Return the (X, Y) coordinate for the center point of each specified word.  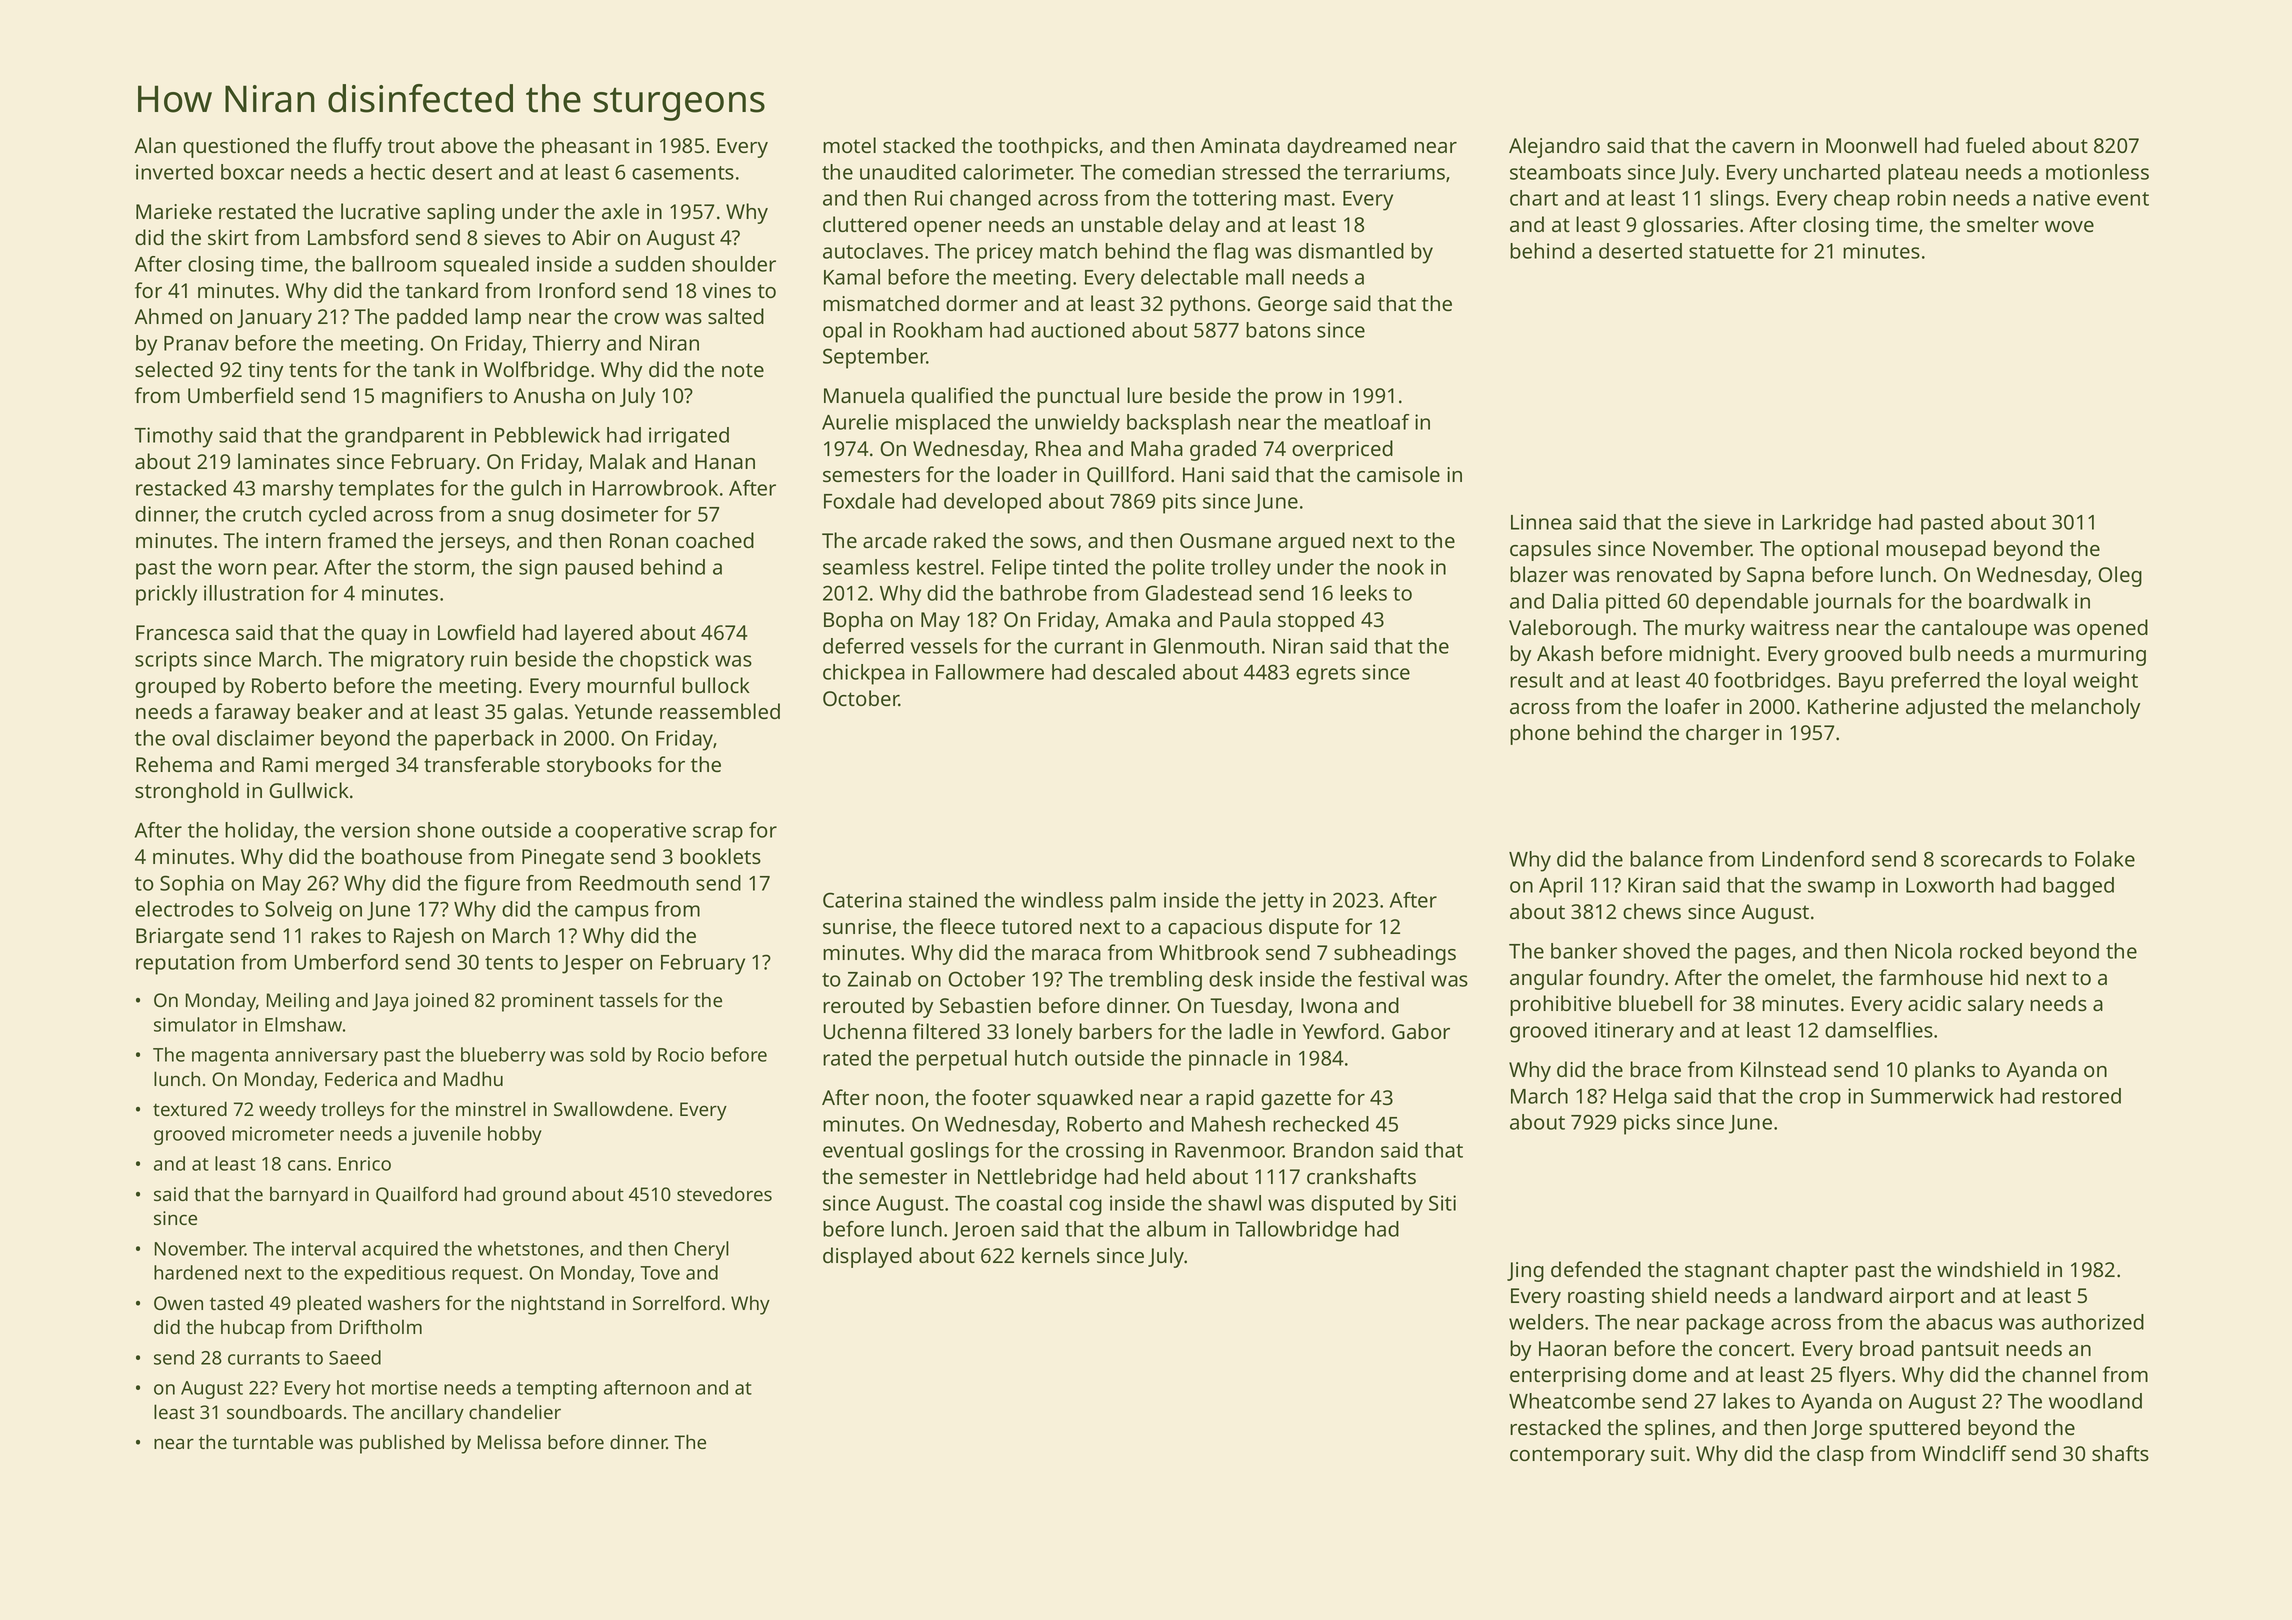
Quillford (1128, 476)
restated (257, 211)
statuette (1731, 252)
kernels (1056, 1255)
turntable (273, 1441)
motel (849, 145)
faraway (252, 713)
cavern (1763, 147)
